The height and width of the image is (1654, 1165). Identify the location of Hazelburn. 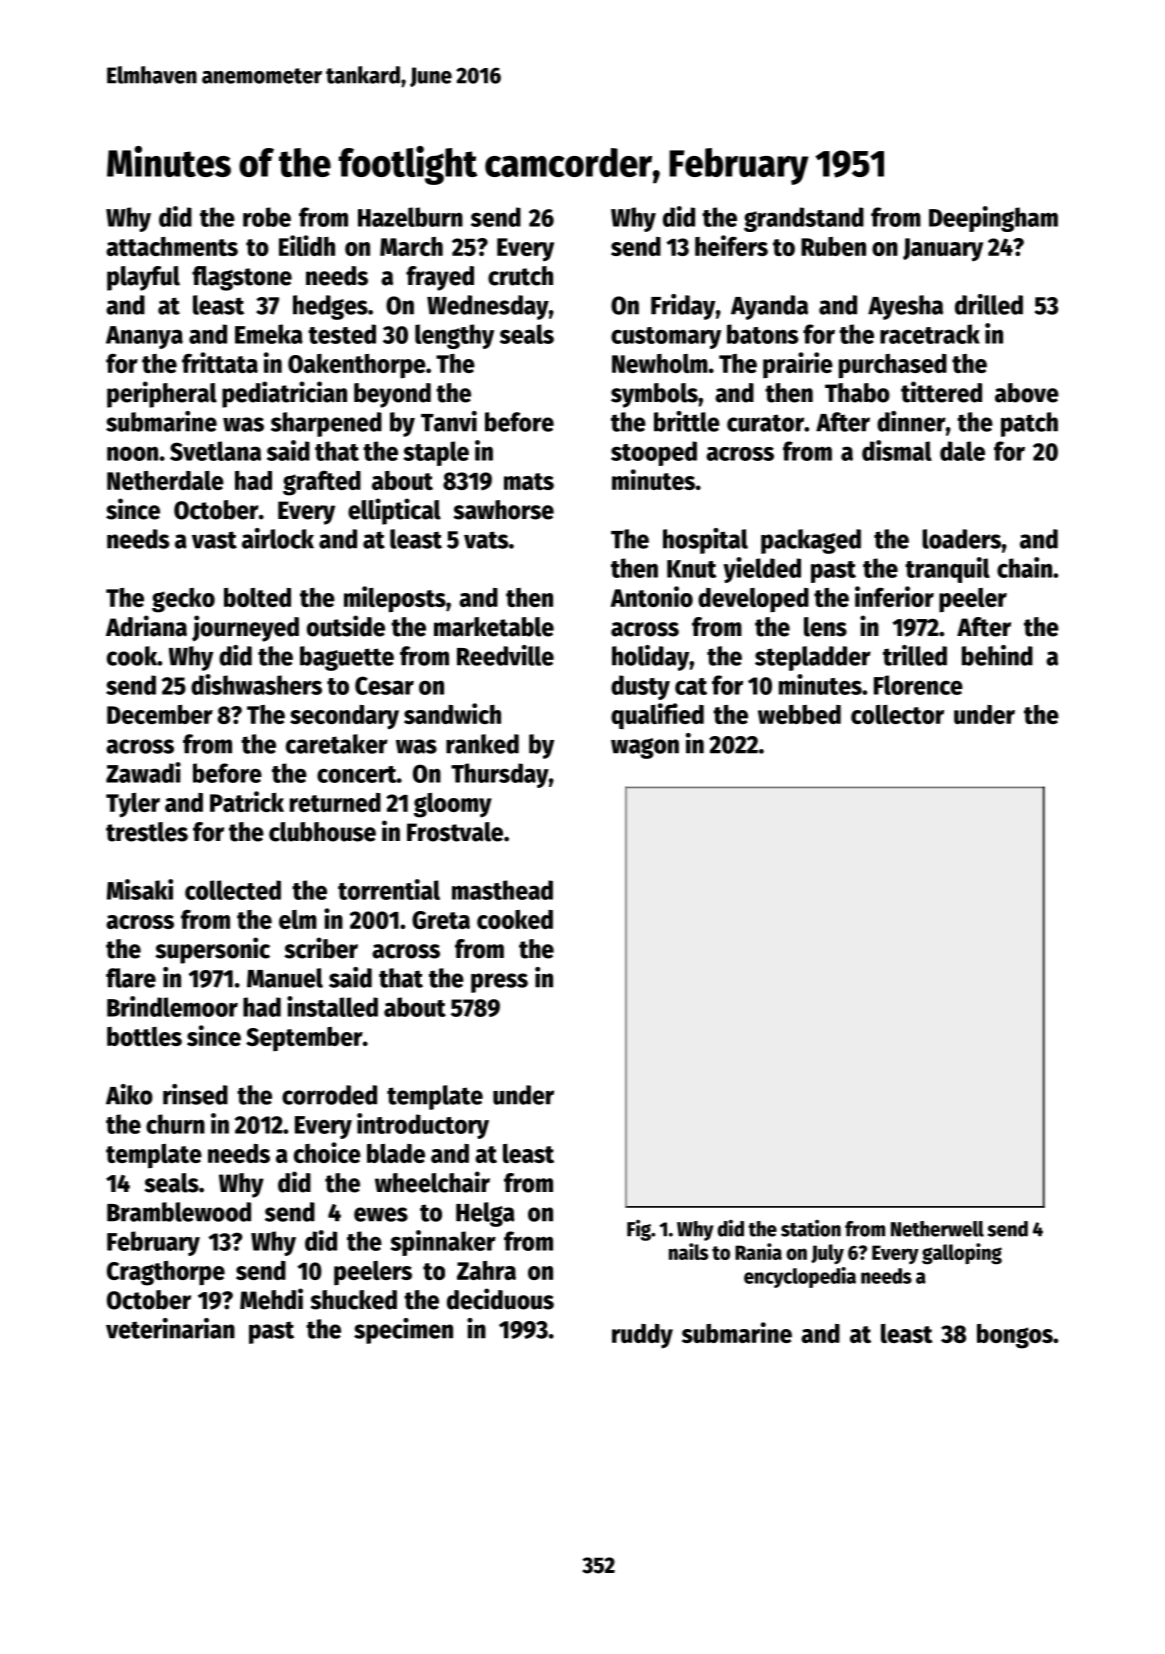
(410, 217).
